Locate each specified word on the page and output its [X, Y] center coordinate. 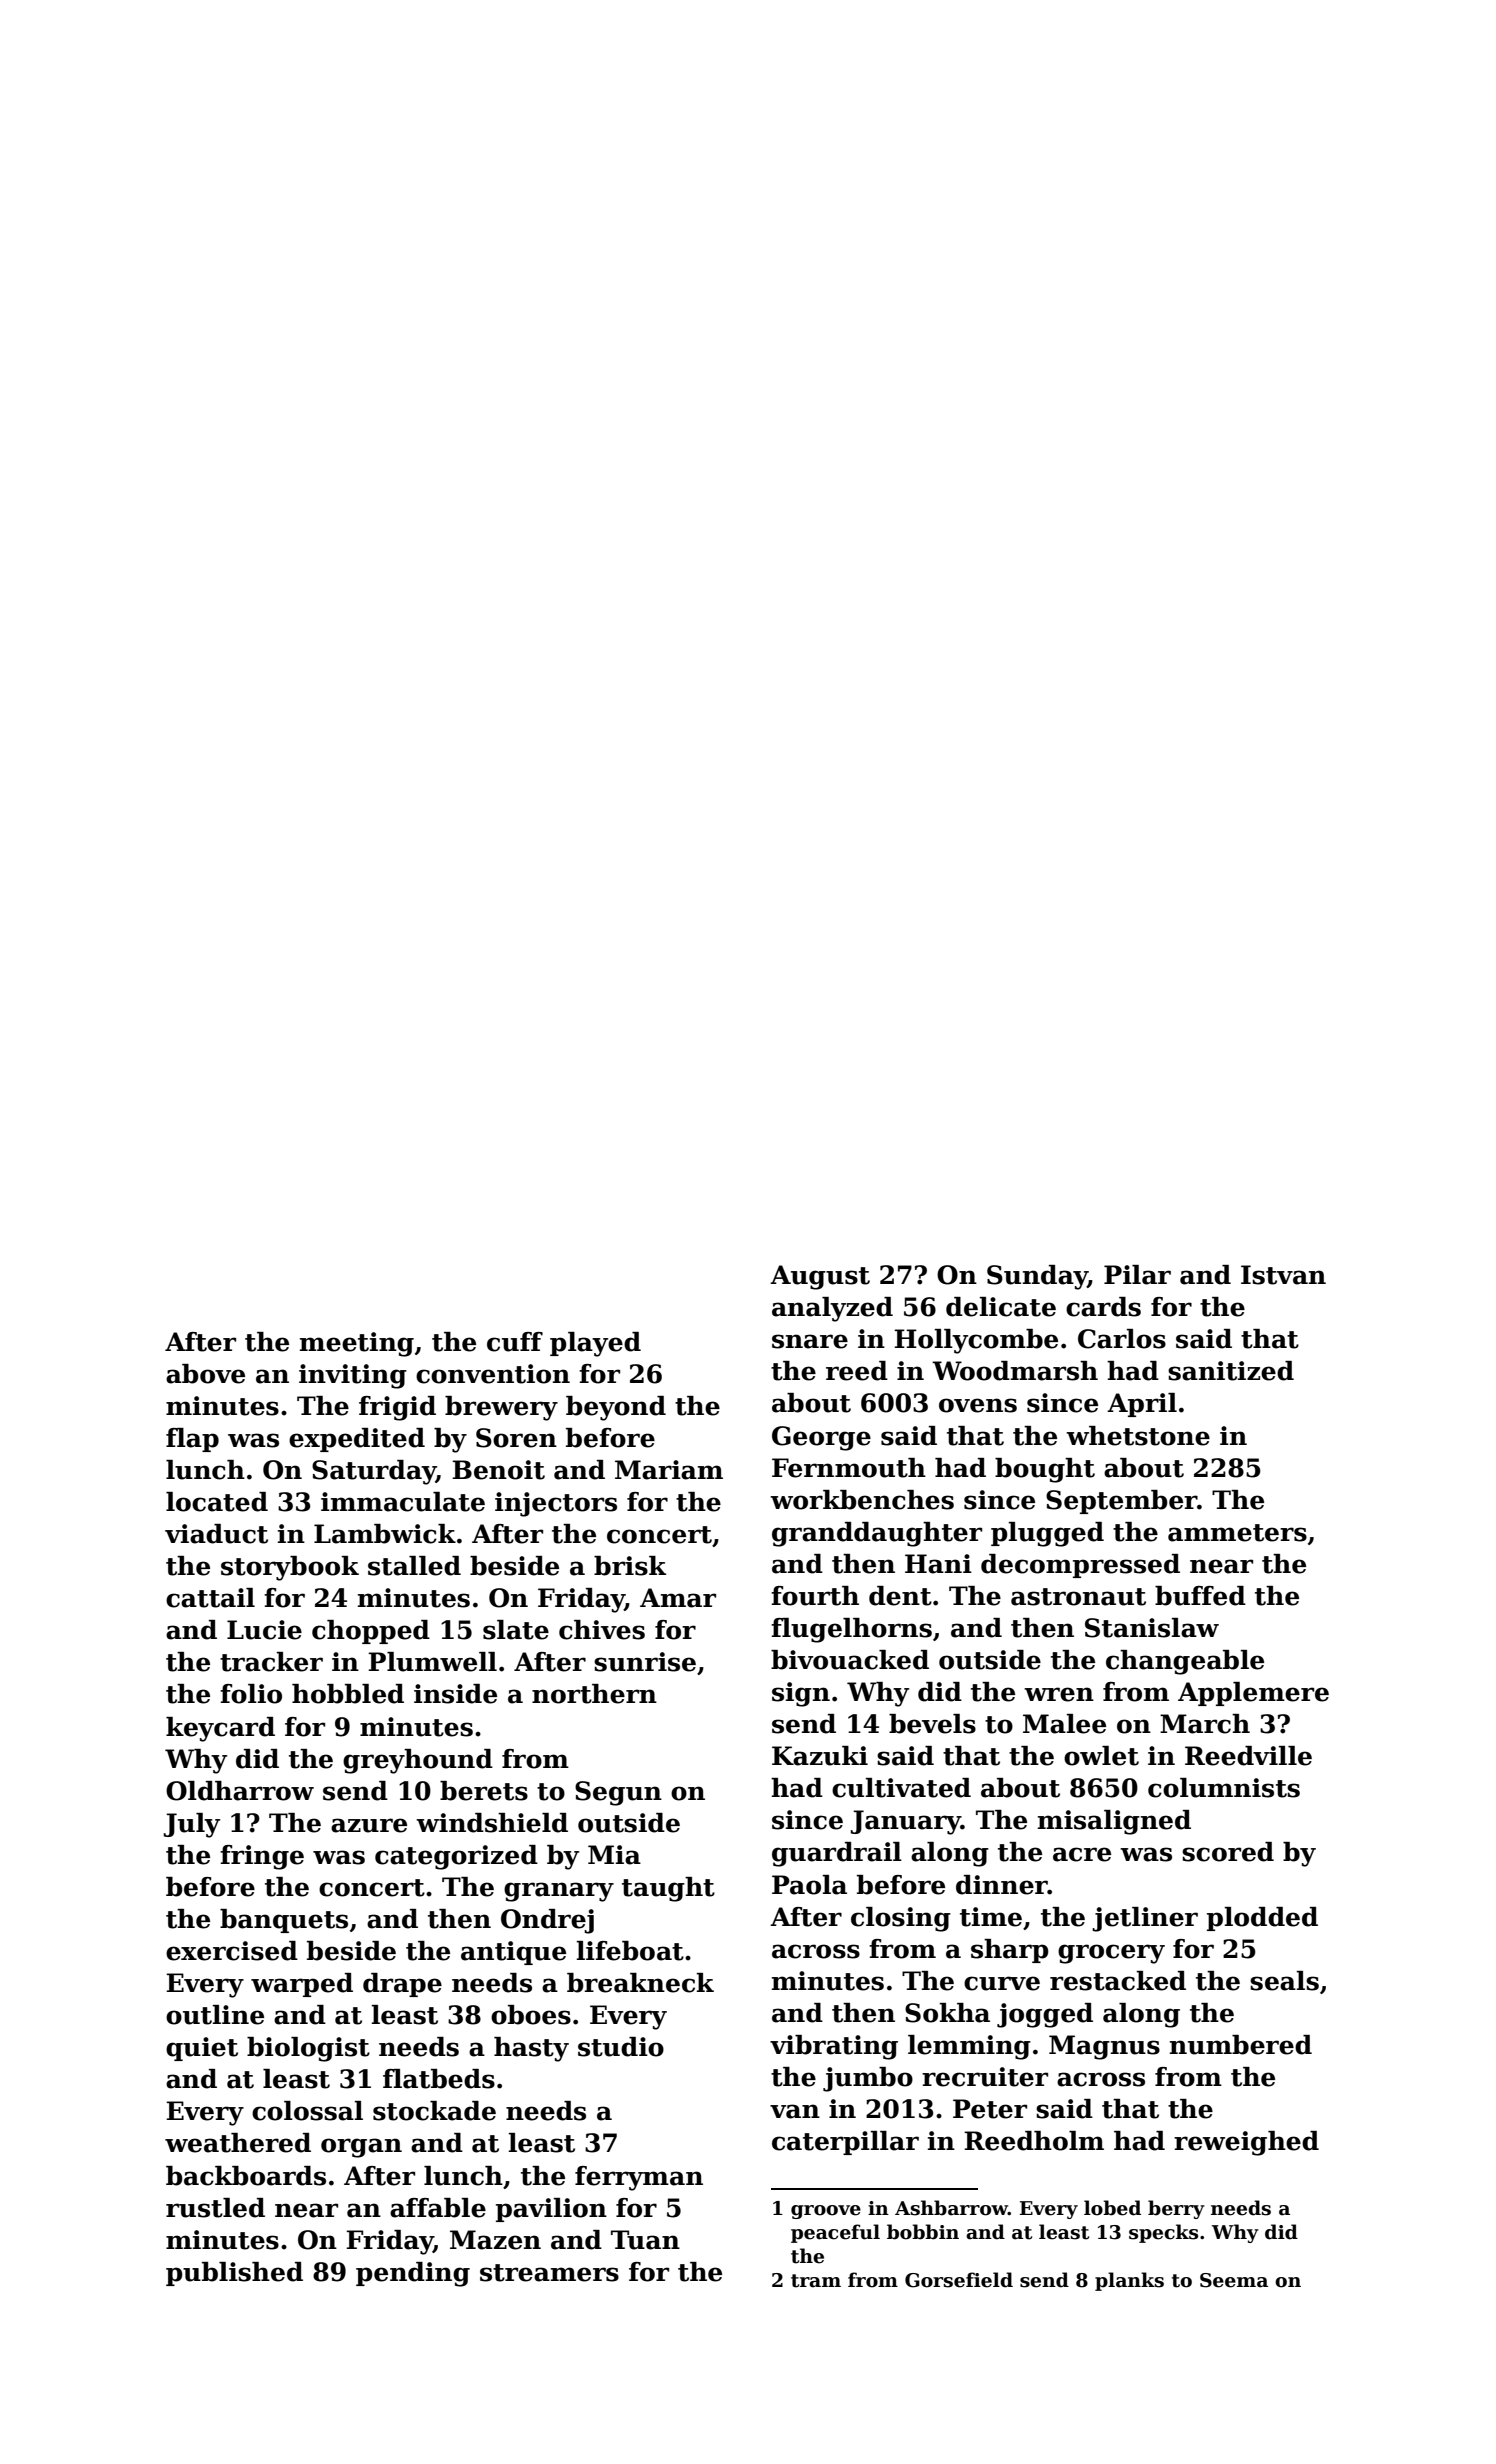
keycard [220, 1729]
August [820, 1277]
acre [1082, 1854]
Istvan [1283, 1275]
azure [369, 1825]
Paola [809, 1885]
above [205, 1374]
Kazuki [820, 1756]
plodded [1262, 1919]
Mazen [495, 2240]
